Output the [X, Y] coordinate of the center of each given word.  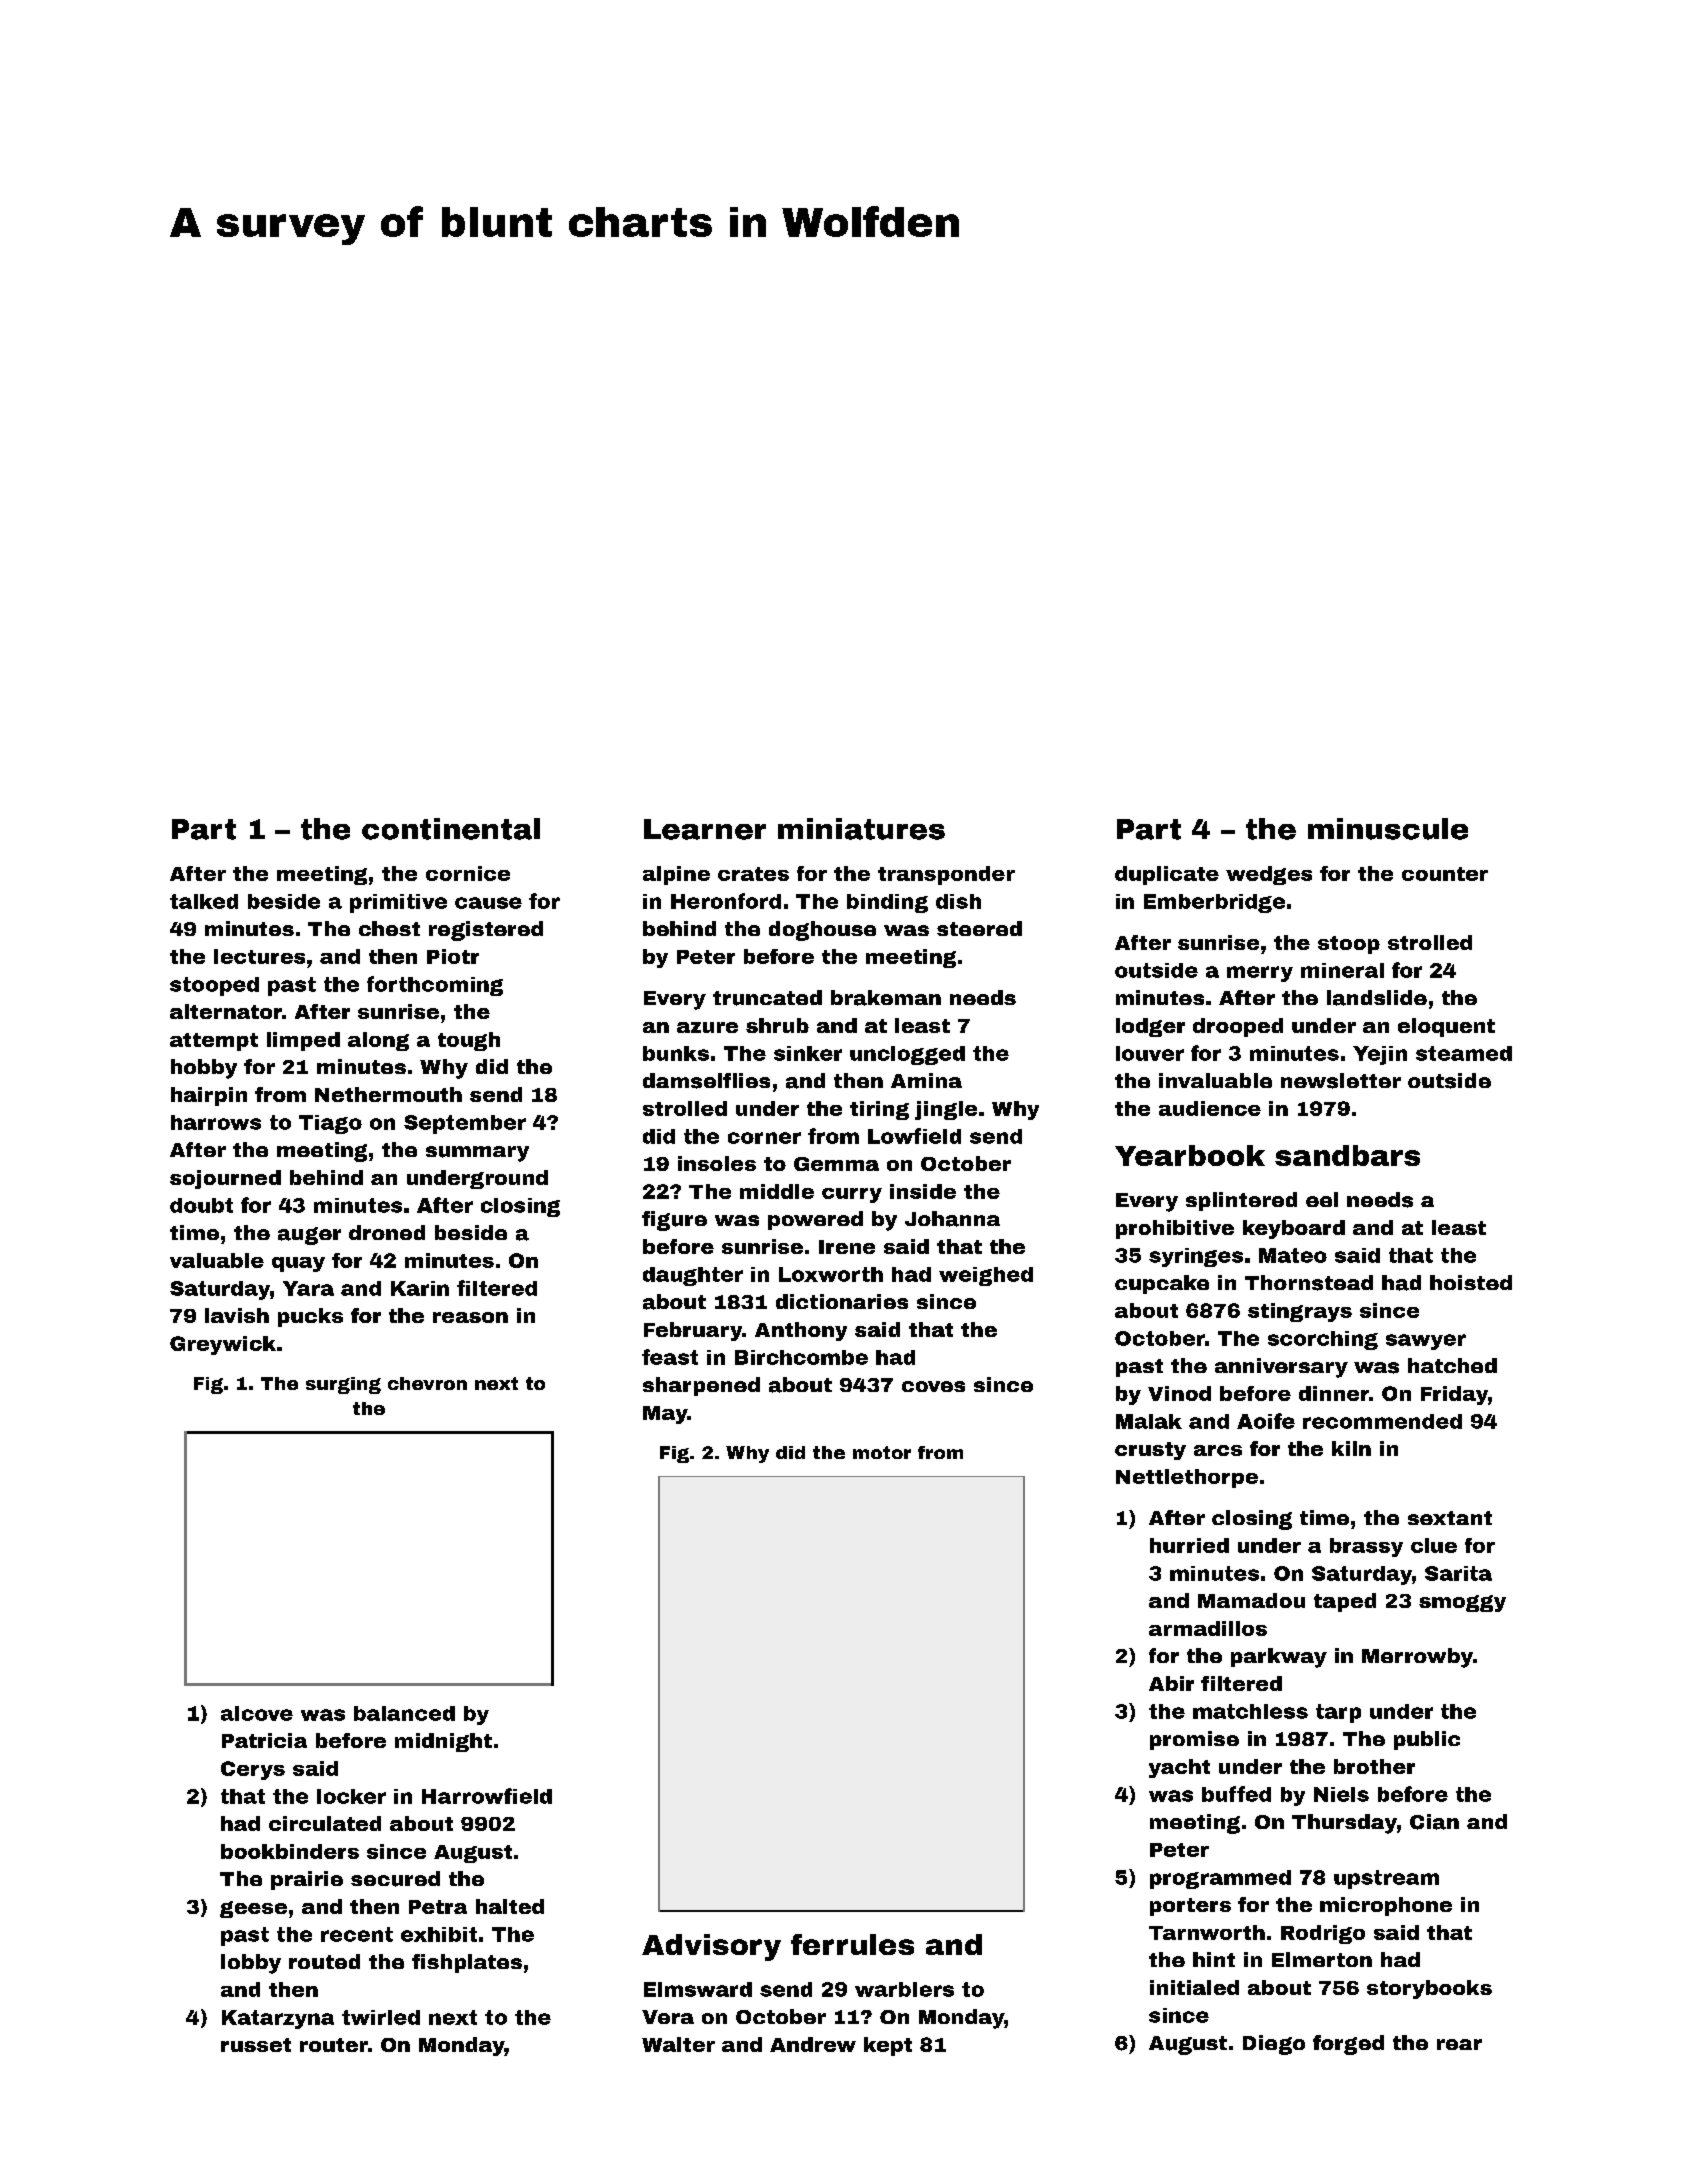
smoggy [1462, 1603]
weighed [986, 1276]
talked [204, 901]
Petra [438, 1907]
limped [303, 1041]
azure [707, 1027]
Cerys [253, 1770]
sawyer [1426, 1342]
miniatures [861, 829]
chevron [427, 1383]
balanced [404, 1713]
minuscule [1388, 829]
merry [1260, 974]
